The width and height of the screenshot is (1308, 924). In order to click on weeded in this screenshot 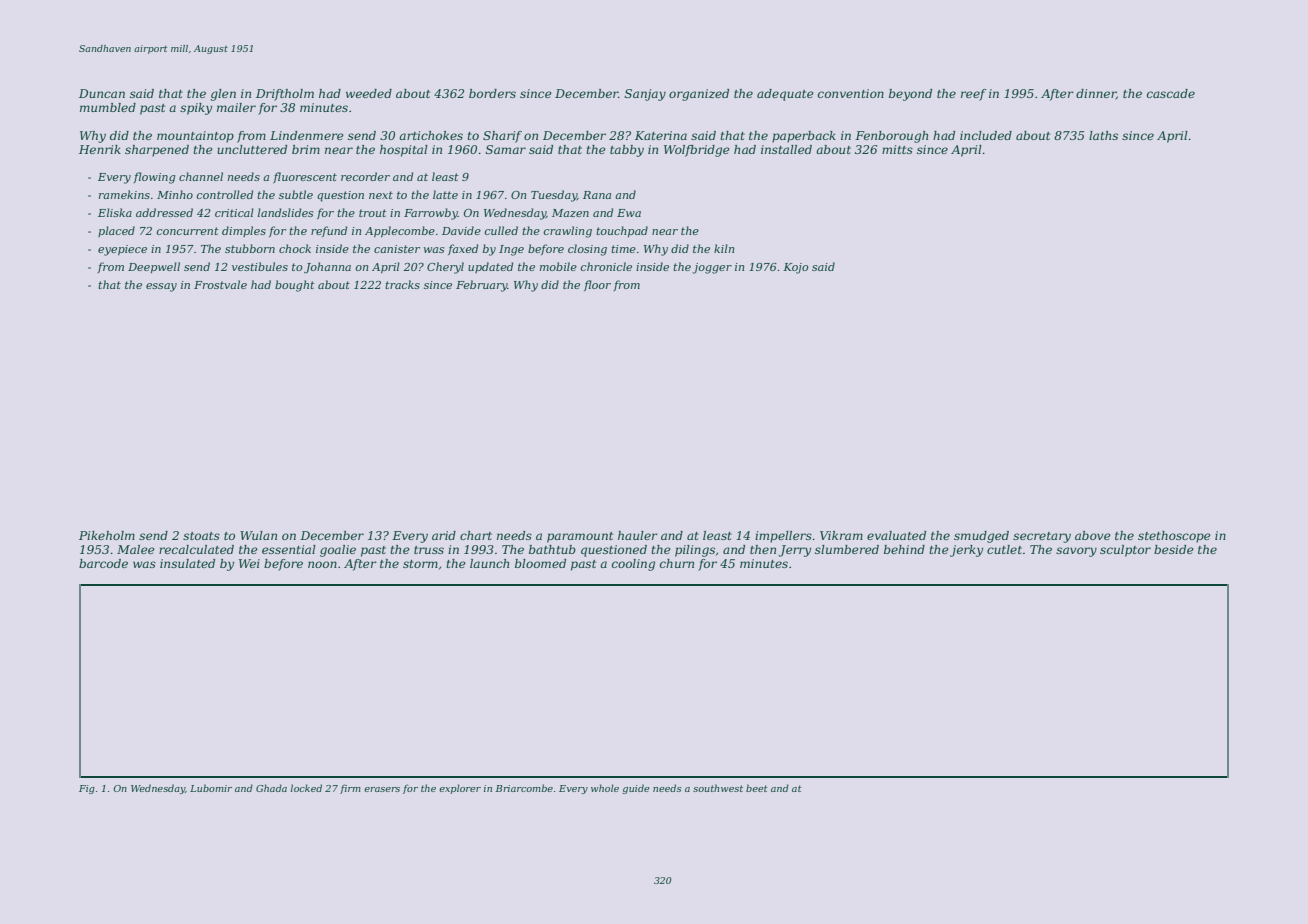, I will do `click(369, 93)`.
